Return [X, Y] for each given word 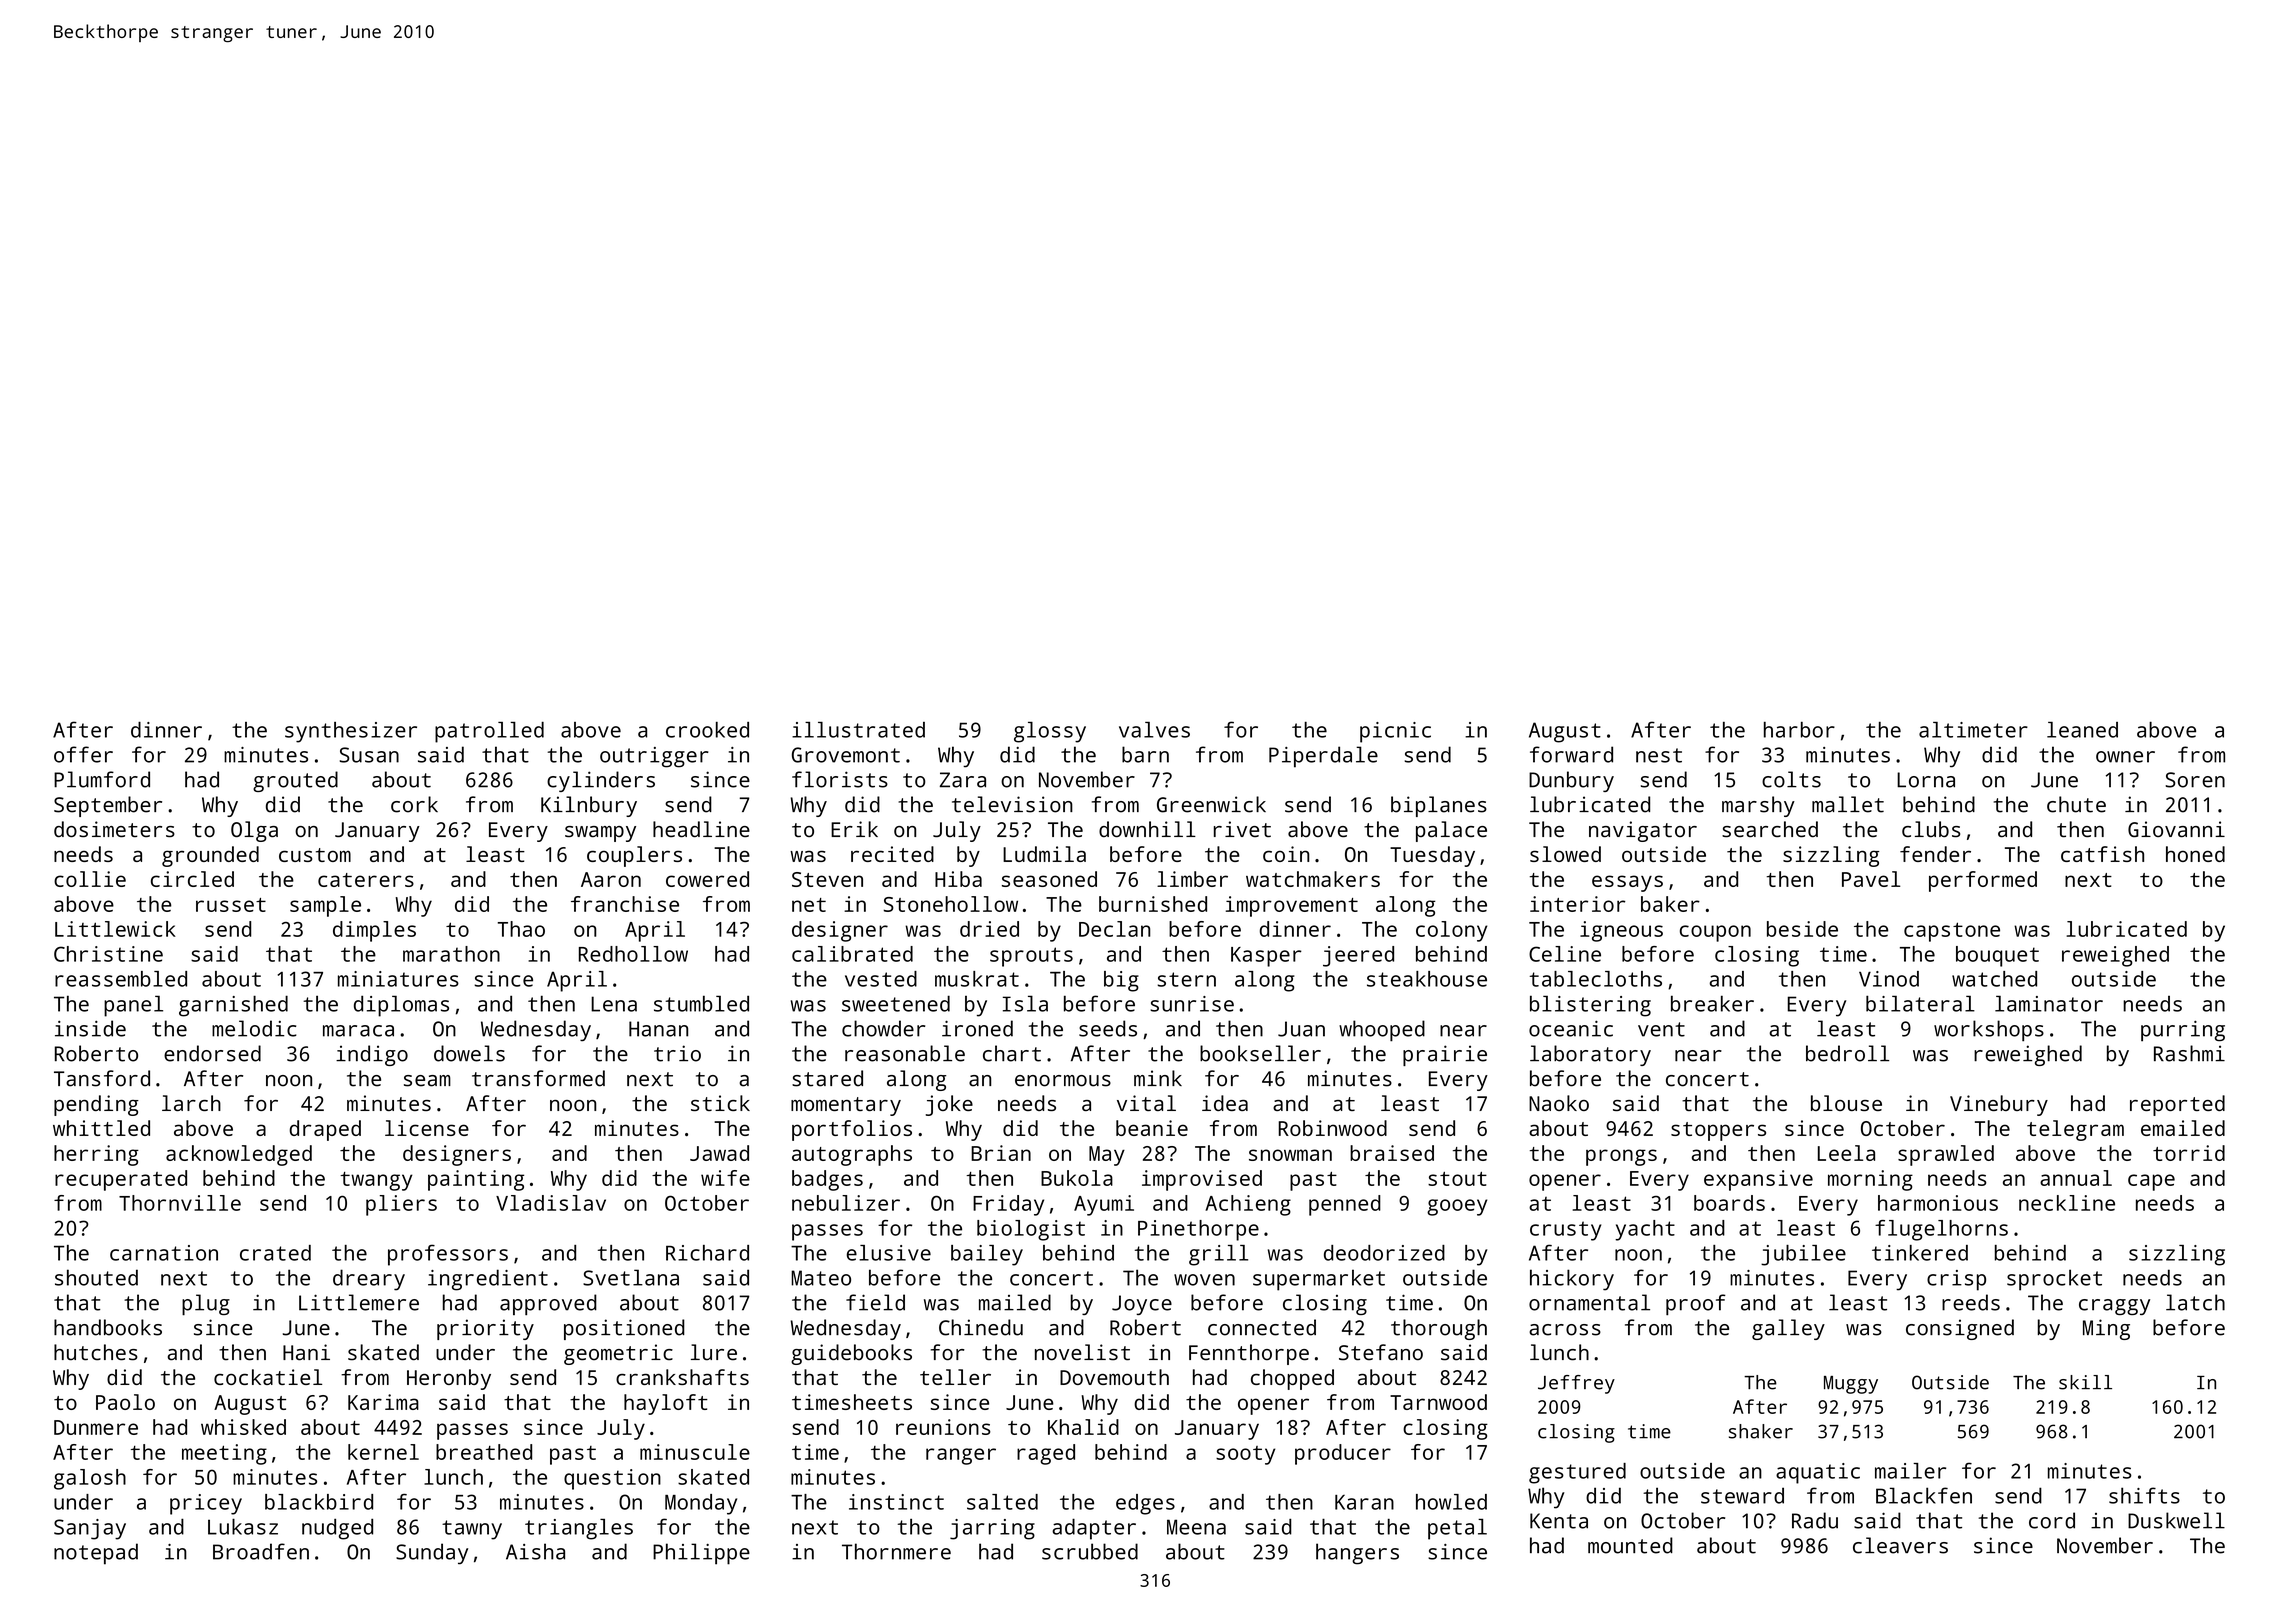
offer [83, 754]
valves [1154, 730]
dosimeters [114, 829]
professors [448, 1255]
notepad [96, 1554]
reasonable [905, 1053]
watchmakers [1313, 879]
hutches [96, 1352]
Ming [2106, 1329]
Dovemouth [1114, 1377]
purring [2183, 1031]
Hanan [658, 1029]
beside [1802, 929]
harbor [1799, 730]
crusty [1565, 1231]
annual [2076, 1178]
